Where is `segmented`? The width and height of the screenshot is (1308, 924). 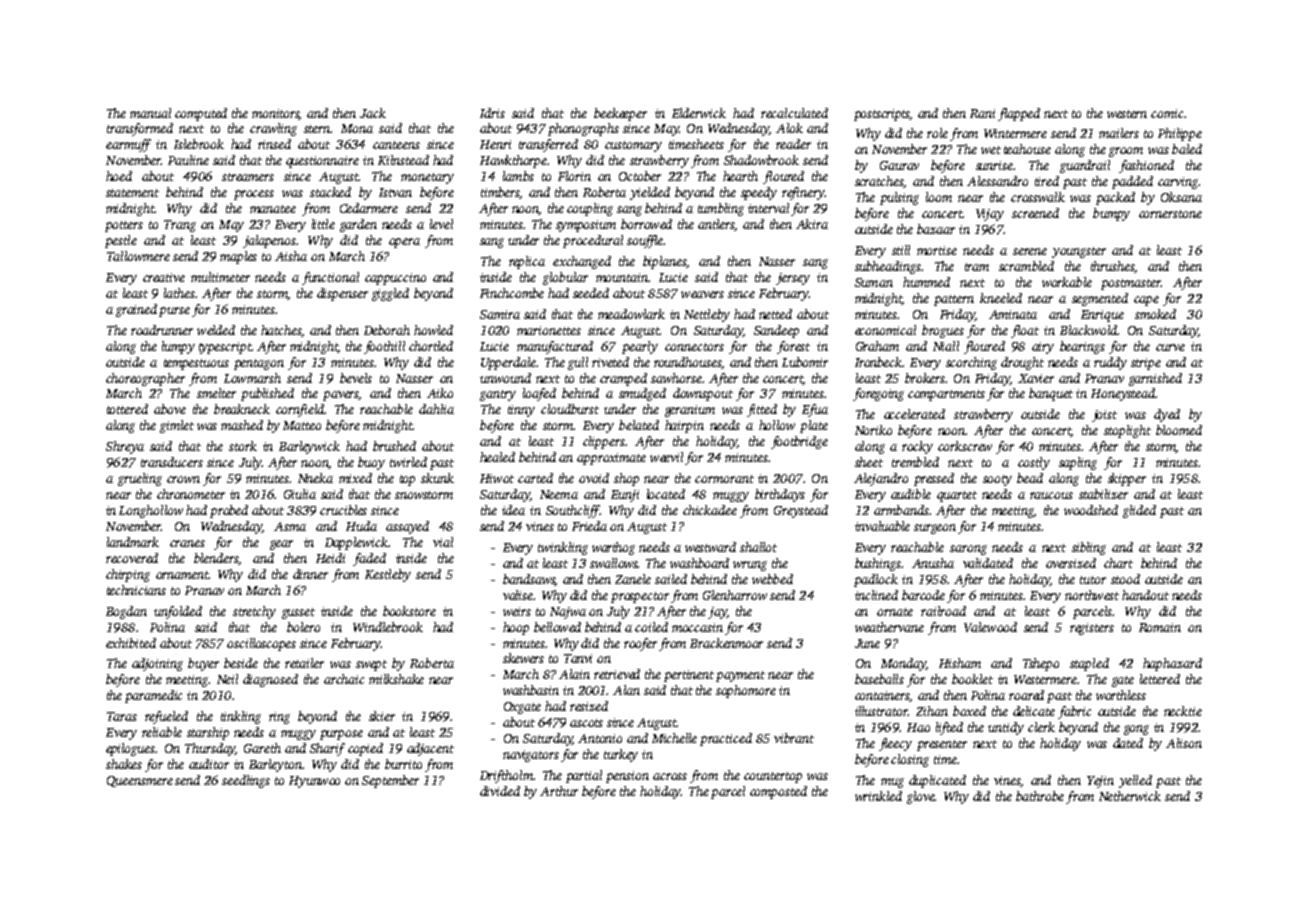
segmented is located at coordinates (1100, 299).
